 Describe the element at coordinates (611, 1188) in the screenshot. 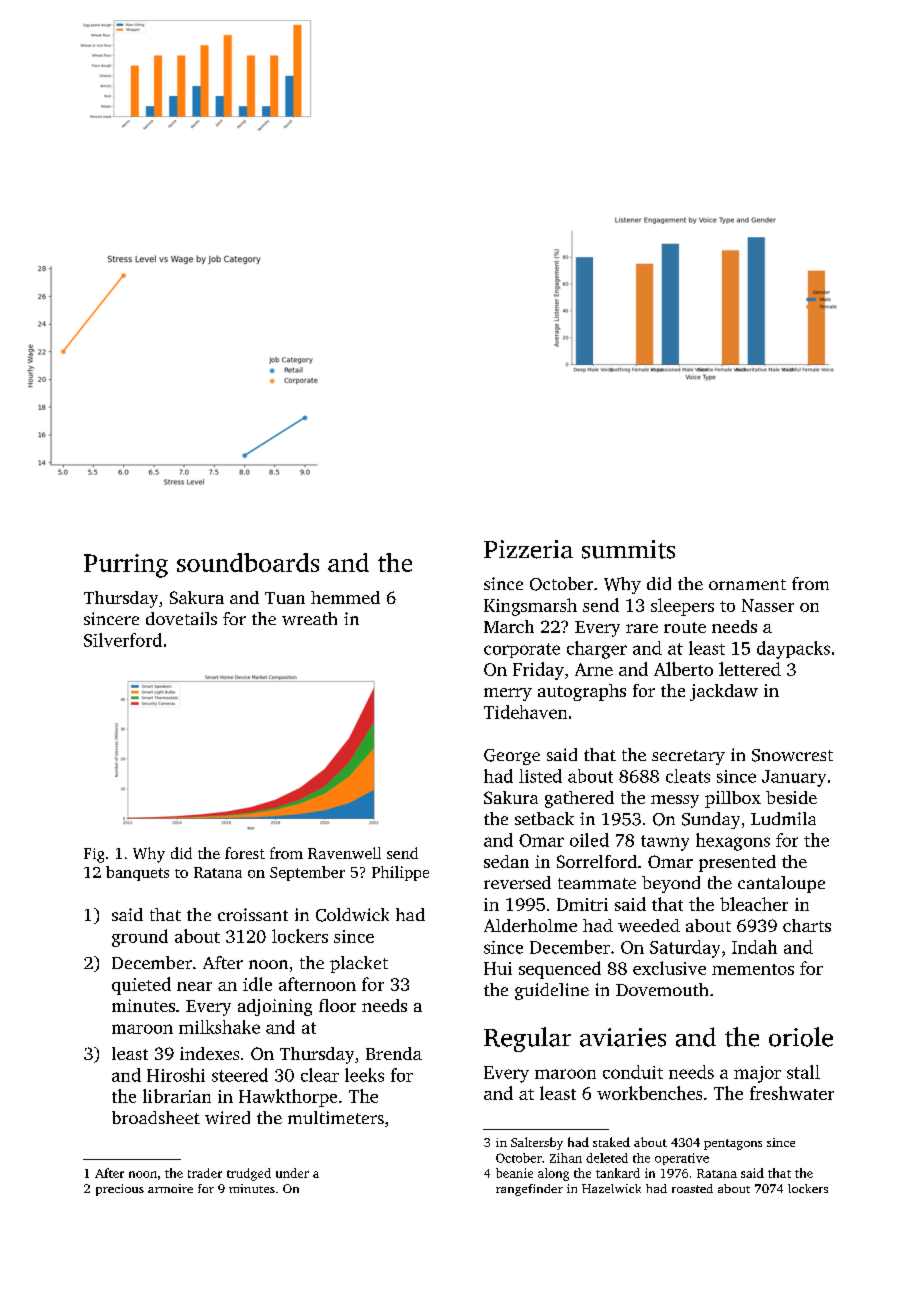

I see `Hazelwick` at that location.
